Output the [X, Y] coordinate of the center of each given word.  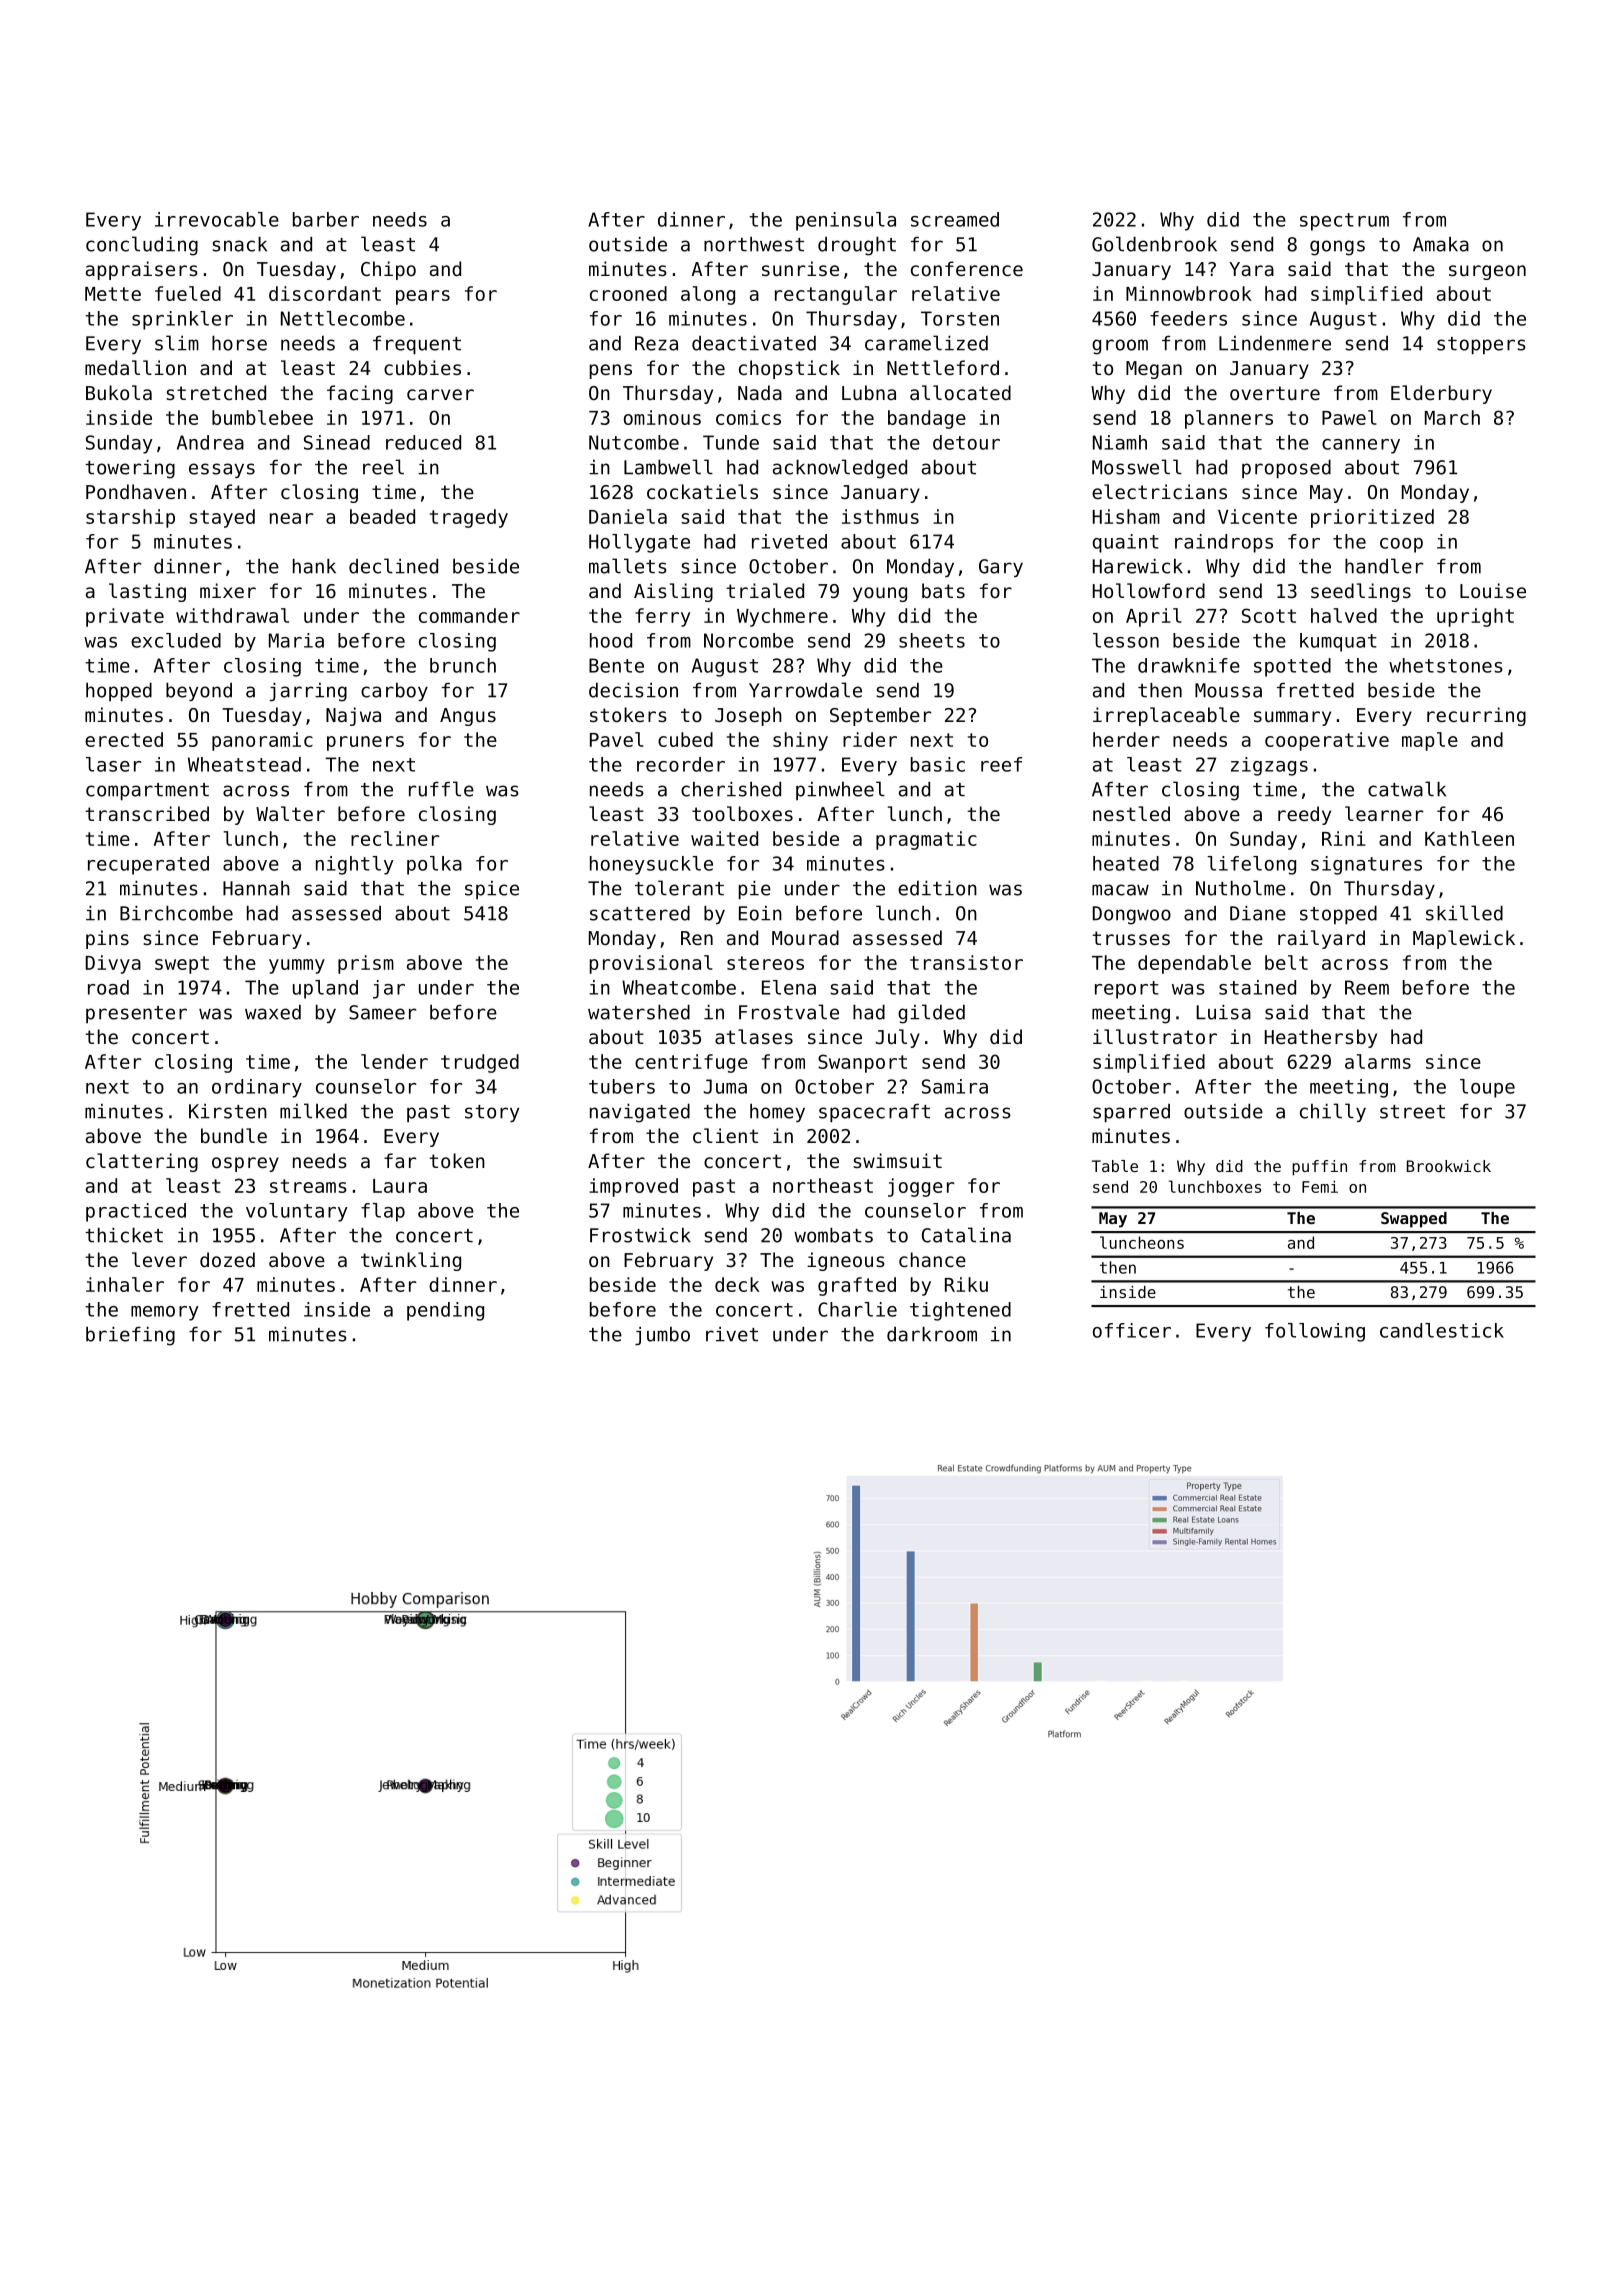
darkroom [932, 1334]
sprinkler [182, 320]
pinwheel [840, 790]
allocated [960, 392]
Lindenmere [1275, 343]
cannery [1361, 446]
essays [222, 470]
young [880, 594]
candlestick [1442, 1330]
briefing [130, 1336]
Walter [290, 813]
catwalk [1407, 789]
